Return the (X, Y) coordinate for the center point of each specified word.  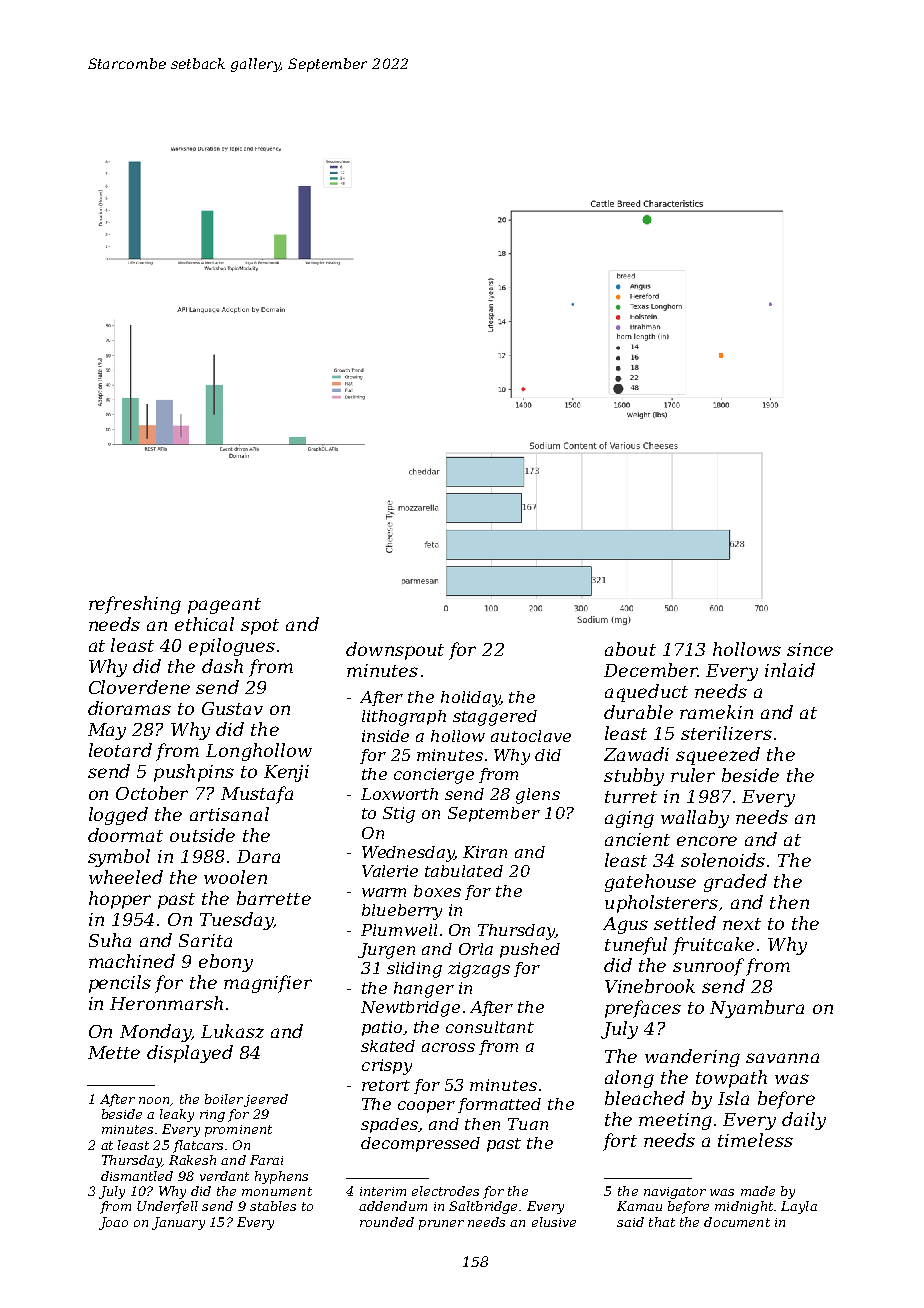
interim (383, 1191)
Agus (625, 925)
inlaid (790, 670)
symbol (119, 858)
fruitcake (713, 946)
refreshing (135, 605)
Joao (113, 1223)
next (742, 924)
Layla (799, 1207)
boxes (437, 891)
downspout (395, 651)
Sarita (205, 940)
